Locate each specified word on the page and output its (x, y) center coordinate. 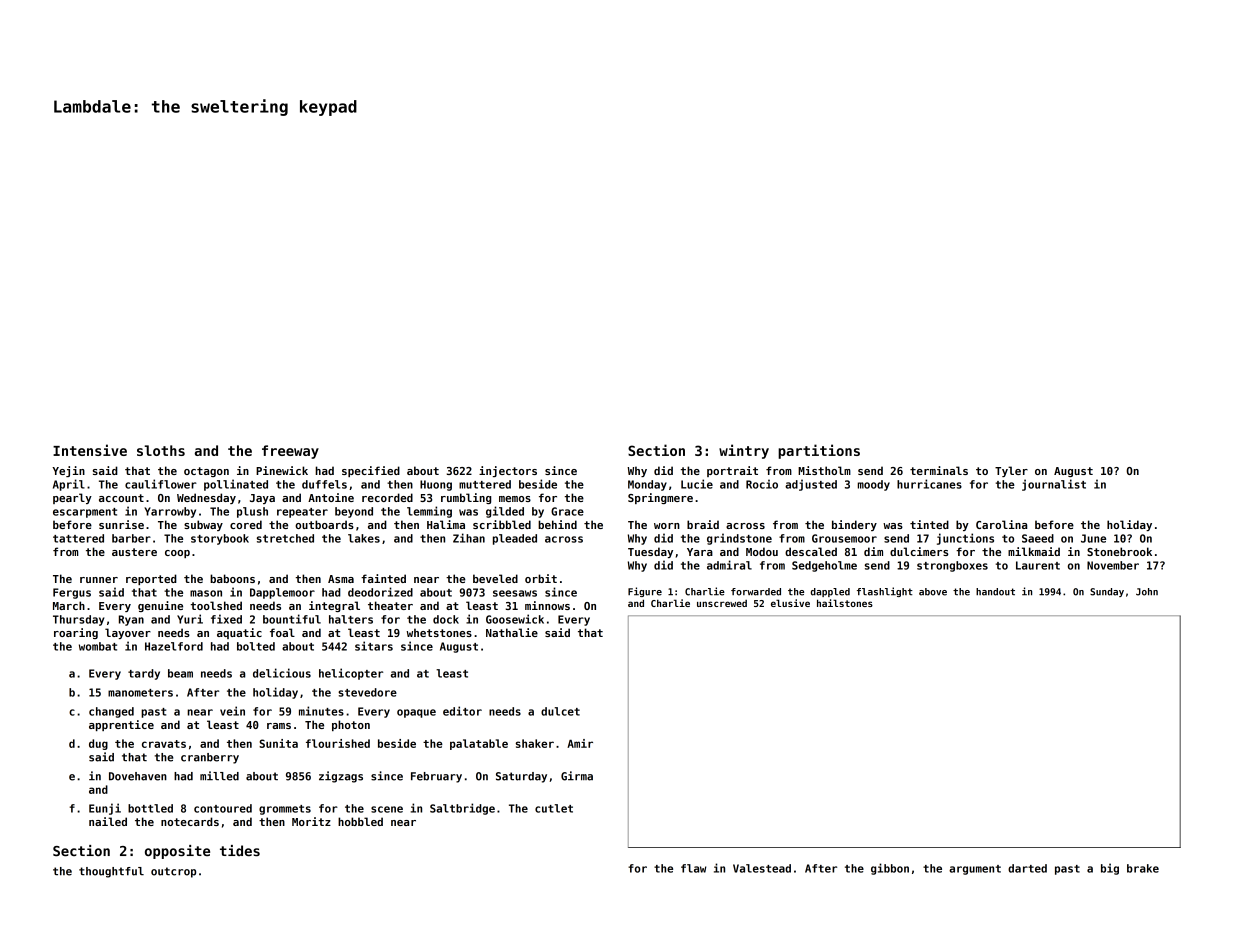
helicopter (351, 674)
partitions (819, 451)
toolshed (216, 605)
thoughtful (111, 872)
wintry (744, 451)
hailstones (845, 603)
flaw (693, 868)
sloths (161, 450)
